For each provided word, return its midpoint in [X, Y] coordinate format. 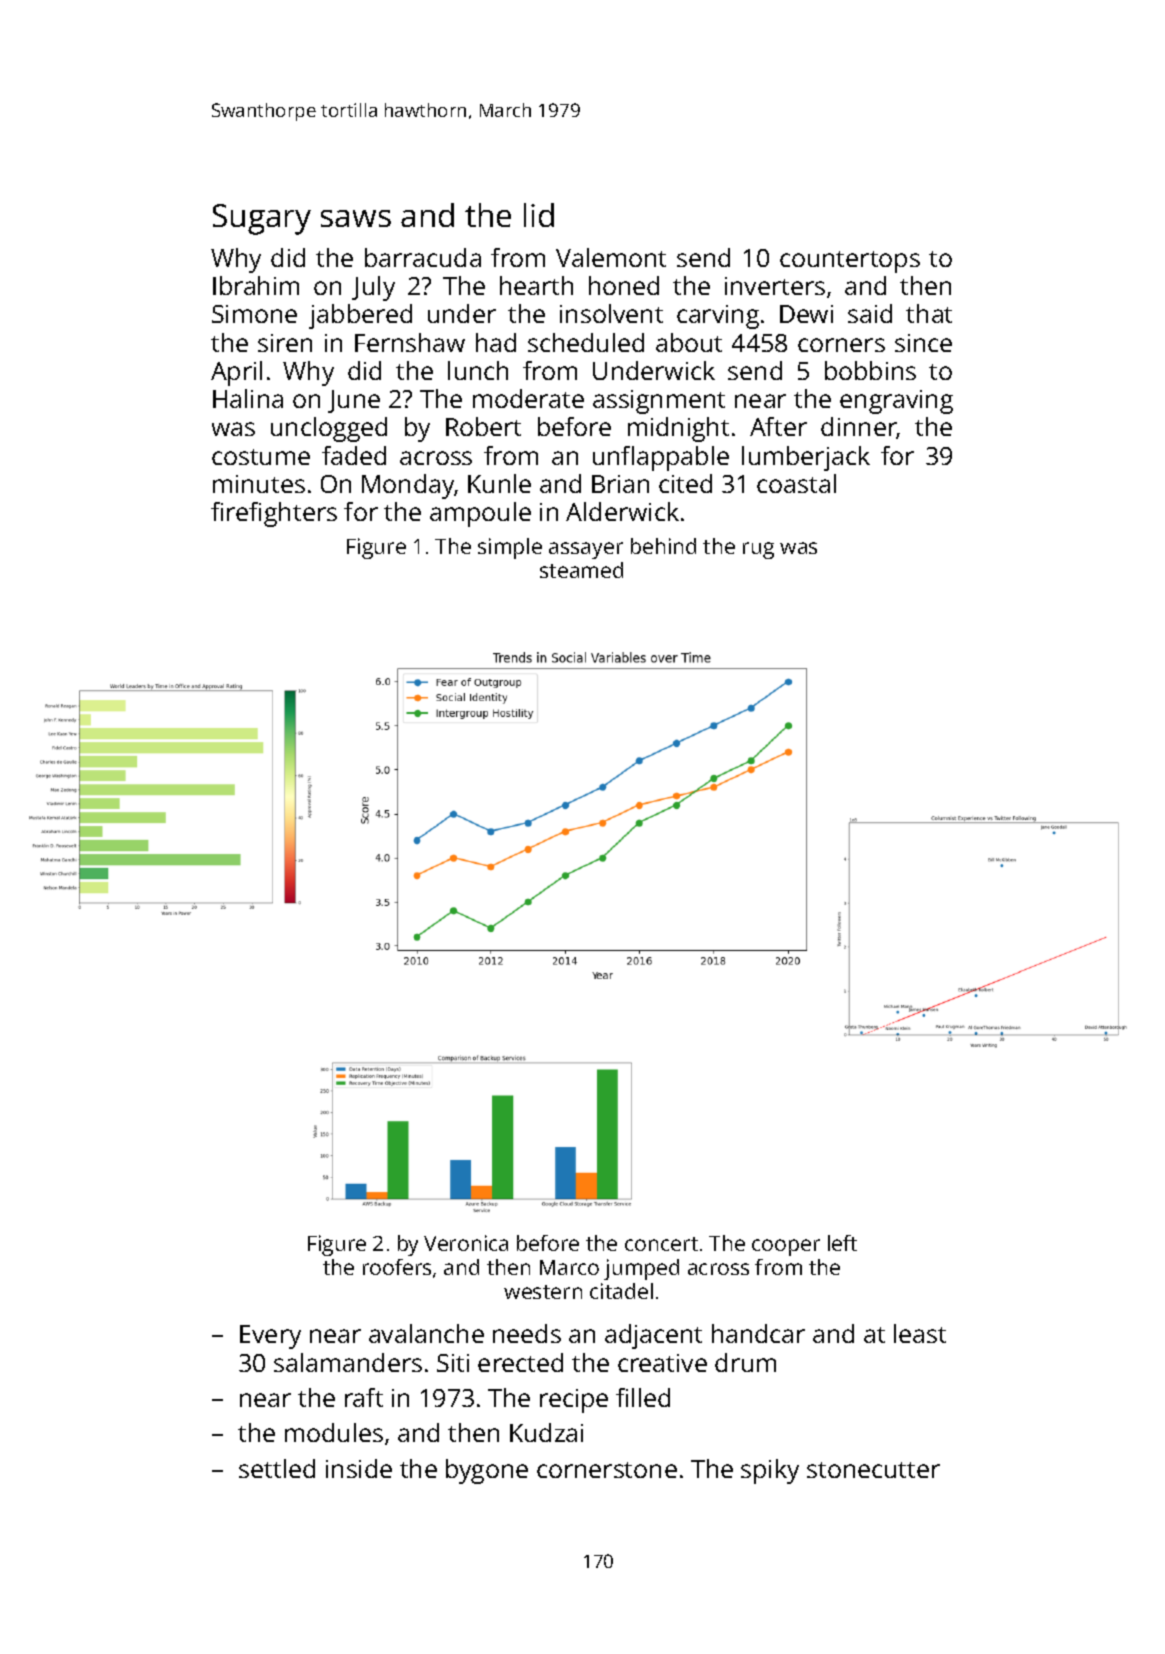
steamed [581, 570]
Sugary [262, 219]
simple [510, 548]
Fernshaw [410, 342]
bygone [487, 1471]
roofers [397, 1267]
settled [277, 1468]
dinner [859, 428]
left [842, 1243]
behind [663, 546]
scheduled [586, 342]
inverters [775, 286]
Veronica [466, 1243]
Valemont [611, 257]
